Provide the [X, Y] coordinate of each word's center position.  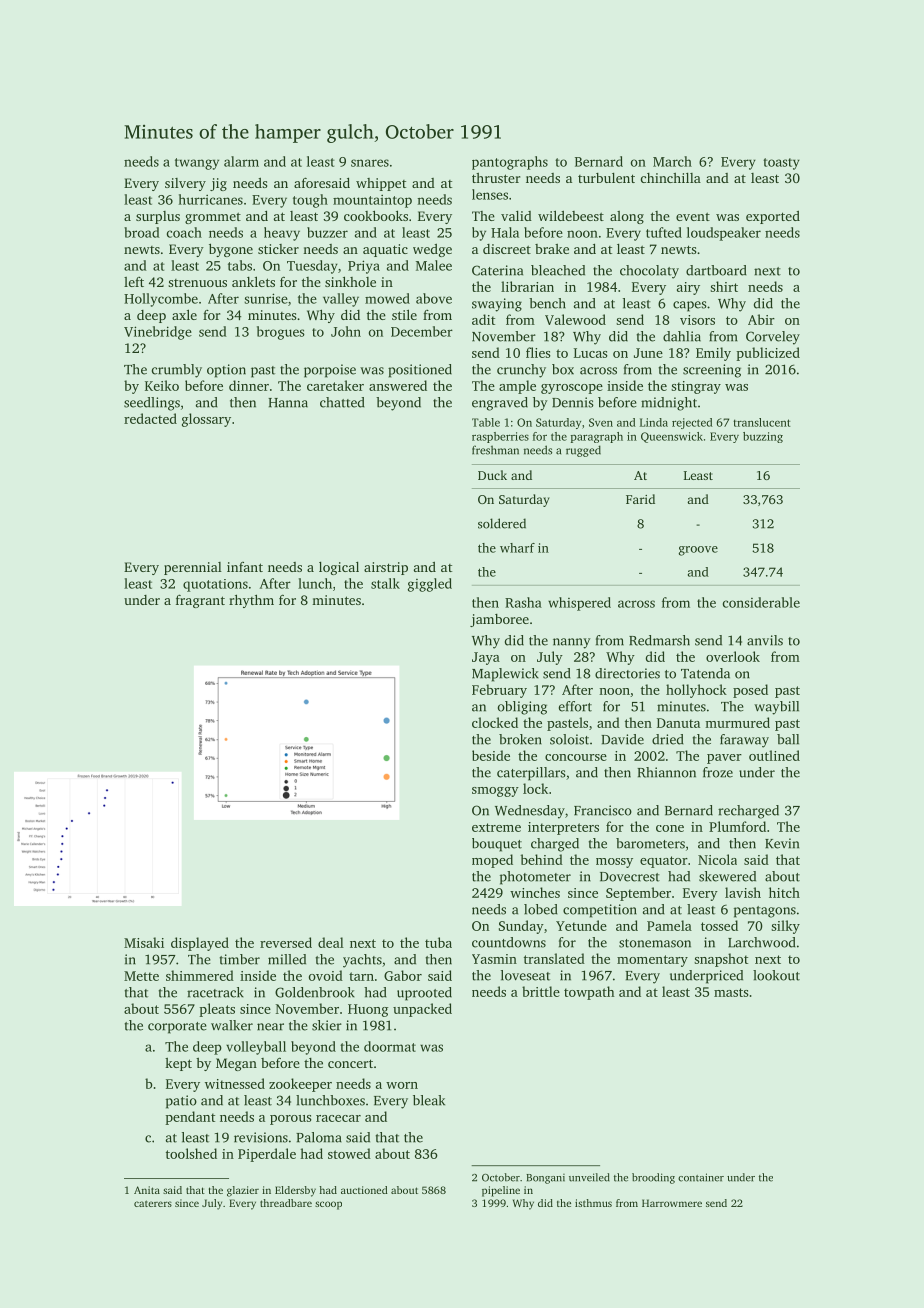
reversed [286, 942]
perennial [193, 568]
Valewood [575, 319]
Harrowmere [672, 1203]
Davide [622, 739]
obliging [522, 708]
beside [491, 755]
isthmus [593, 1203]
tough [310, 201]
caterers [153, 1203]
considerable [761, 602]
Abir [761, 319]
